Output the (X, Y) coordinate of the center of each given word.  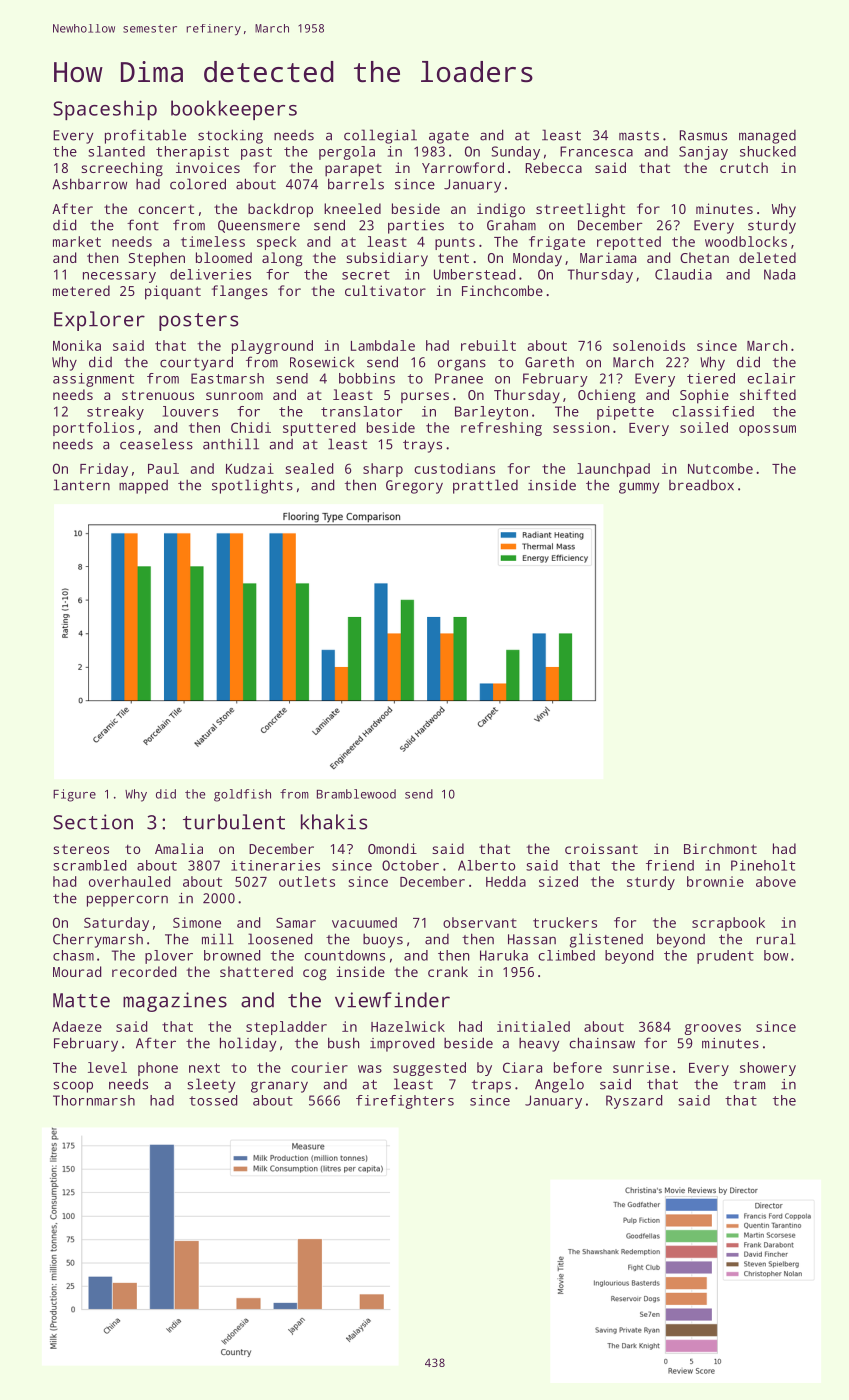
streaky (115, 413)
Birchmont (720, 848)
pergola (347, 153)
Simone (197, 922)
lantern (81, 485)
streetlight (580, 210)
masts (639, 136)
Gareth (549, 362)
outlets (307, 881)
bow (776, 955)
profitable (145, 136)
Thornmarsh (94, 1100)
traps (491, 1086)
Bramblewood (356, 794)
